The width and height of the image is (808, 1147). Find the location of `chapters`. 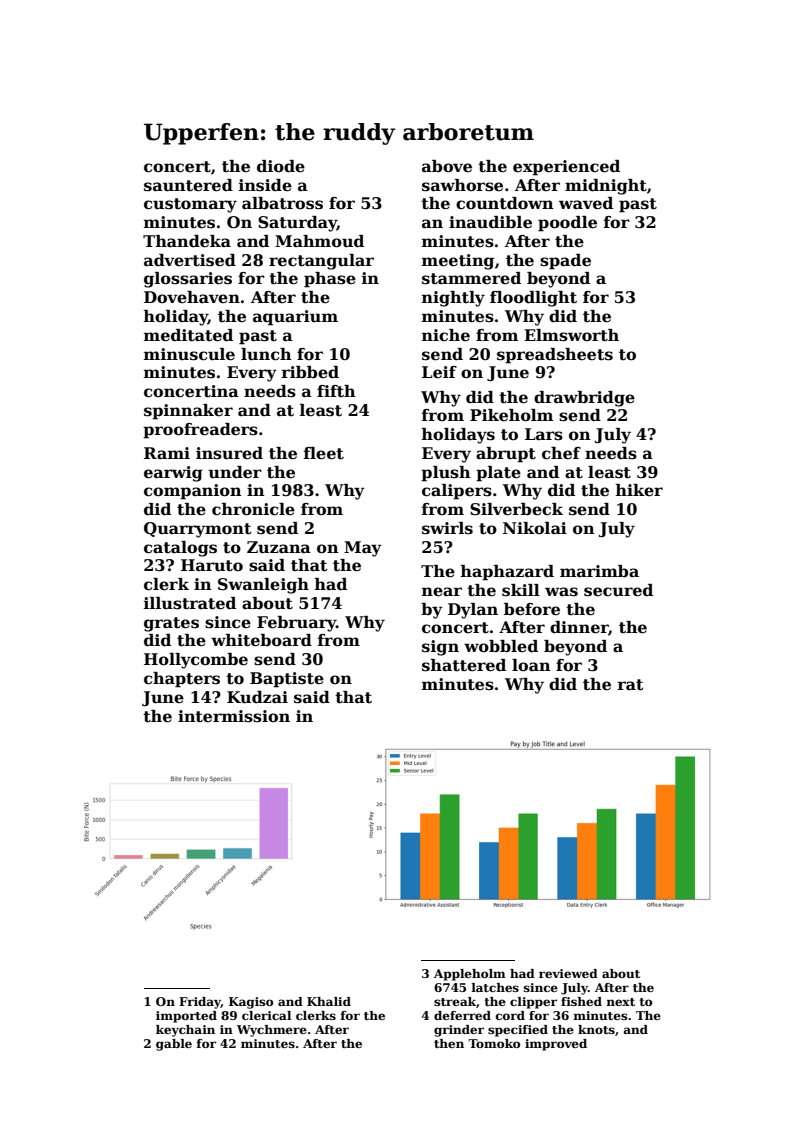

chapters is located at coordinates (182, 680).
